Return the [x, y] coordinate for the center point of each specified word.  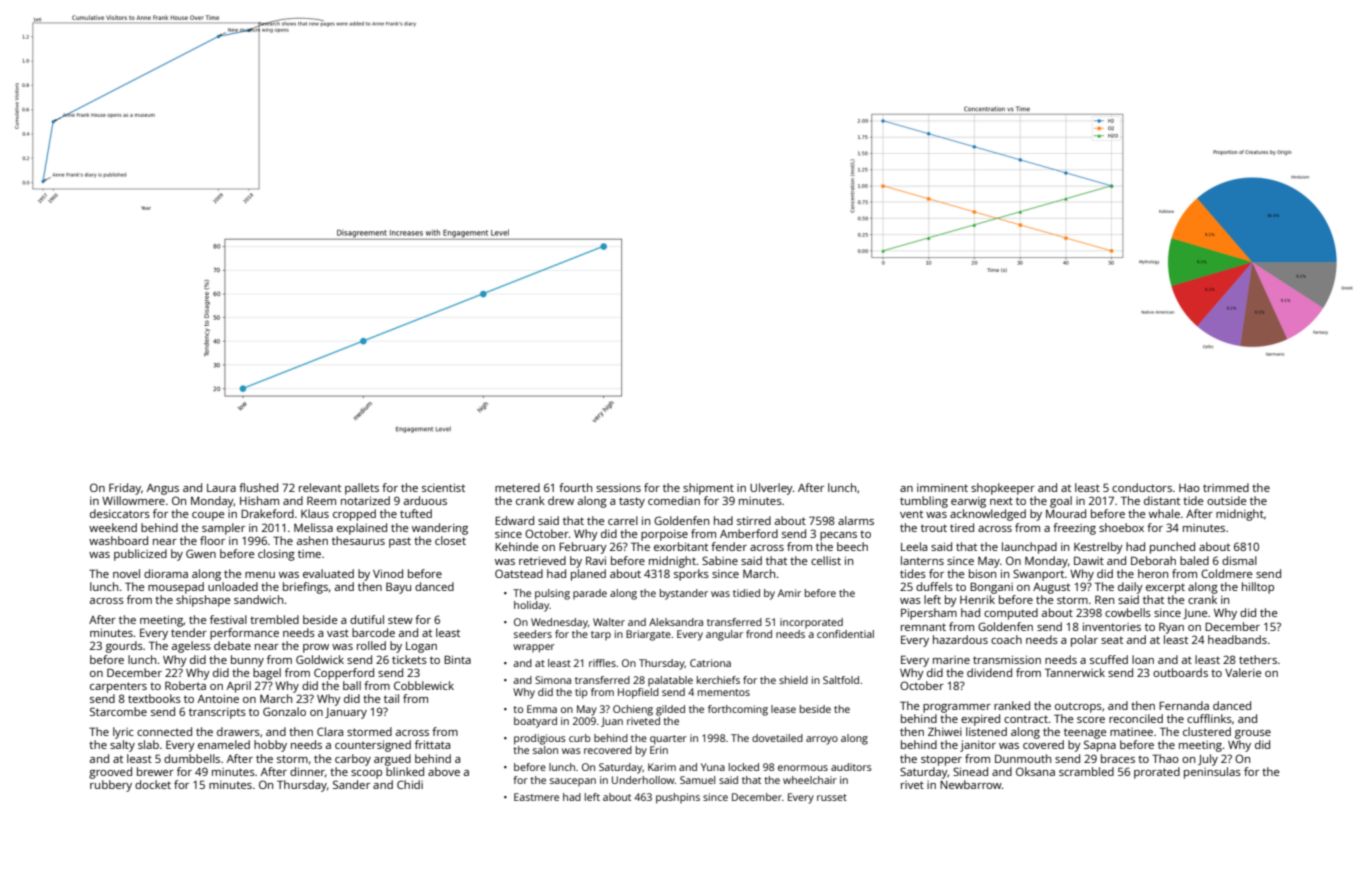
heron [1153, 573]
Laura [221, 488]
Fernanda [1184, 705]
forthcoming [738, 710]
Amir [789, 593]
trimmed [1226, 487]
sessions [618, 488]
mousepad [176, 588]
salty [122, 746]
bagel [267, 674]
